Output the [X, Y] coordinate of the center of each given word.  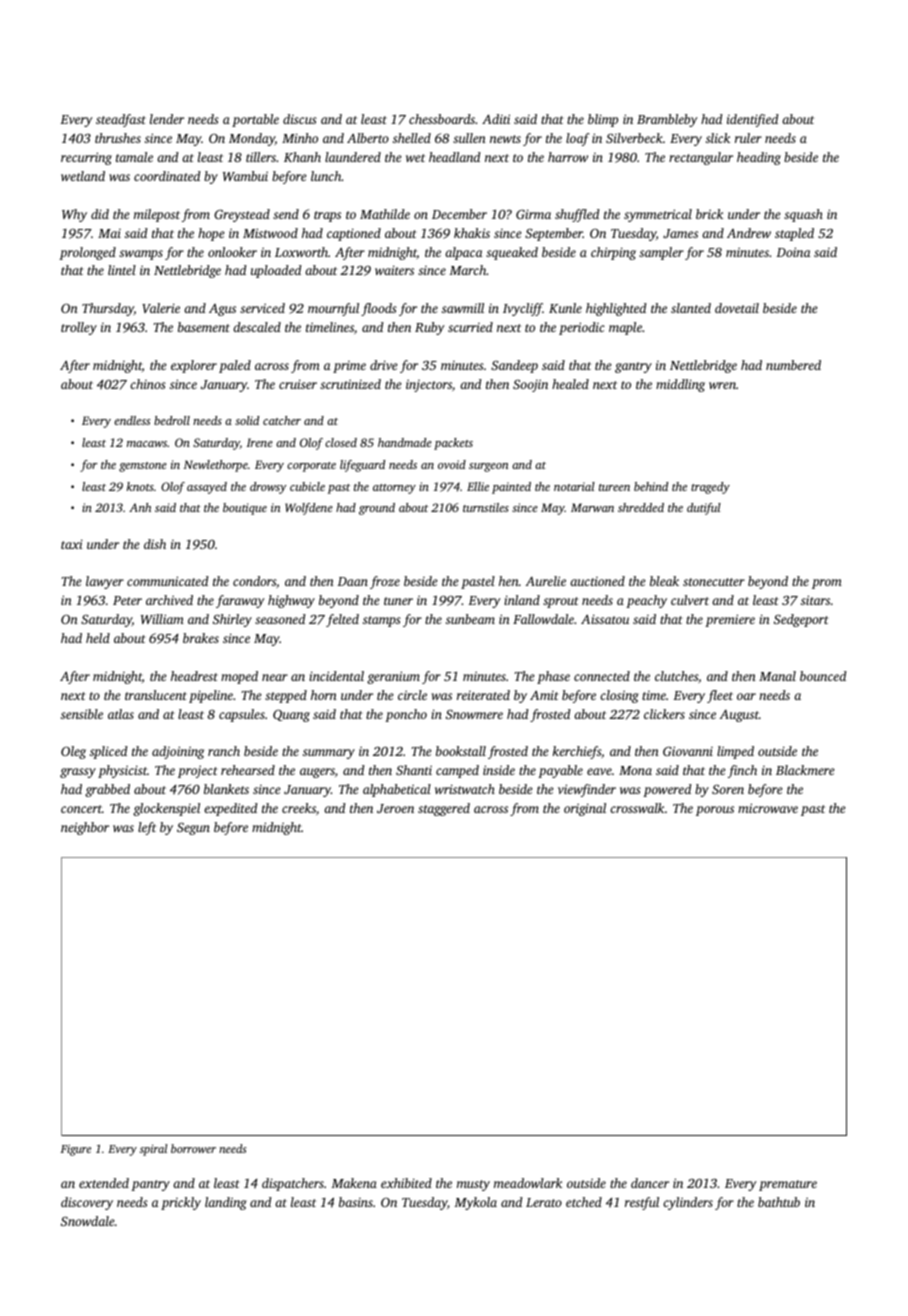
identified [753, 120]
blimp [603, 120]
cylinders [688, 1203]
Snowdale [88, 1221]
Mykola [475, 1203]
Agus [222, 310]
